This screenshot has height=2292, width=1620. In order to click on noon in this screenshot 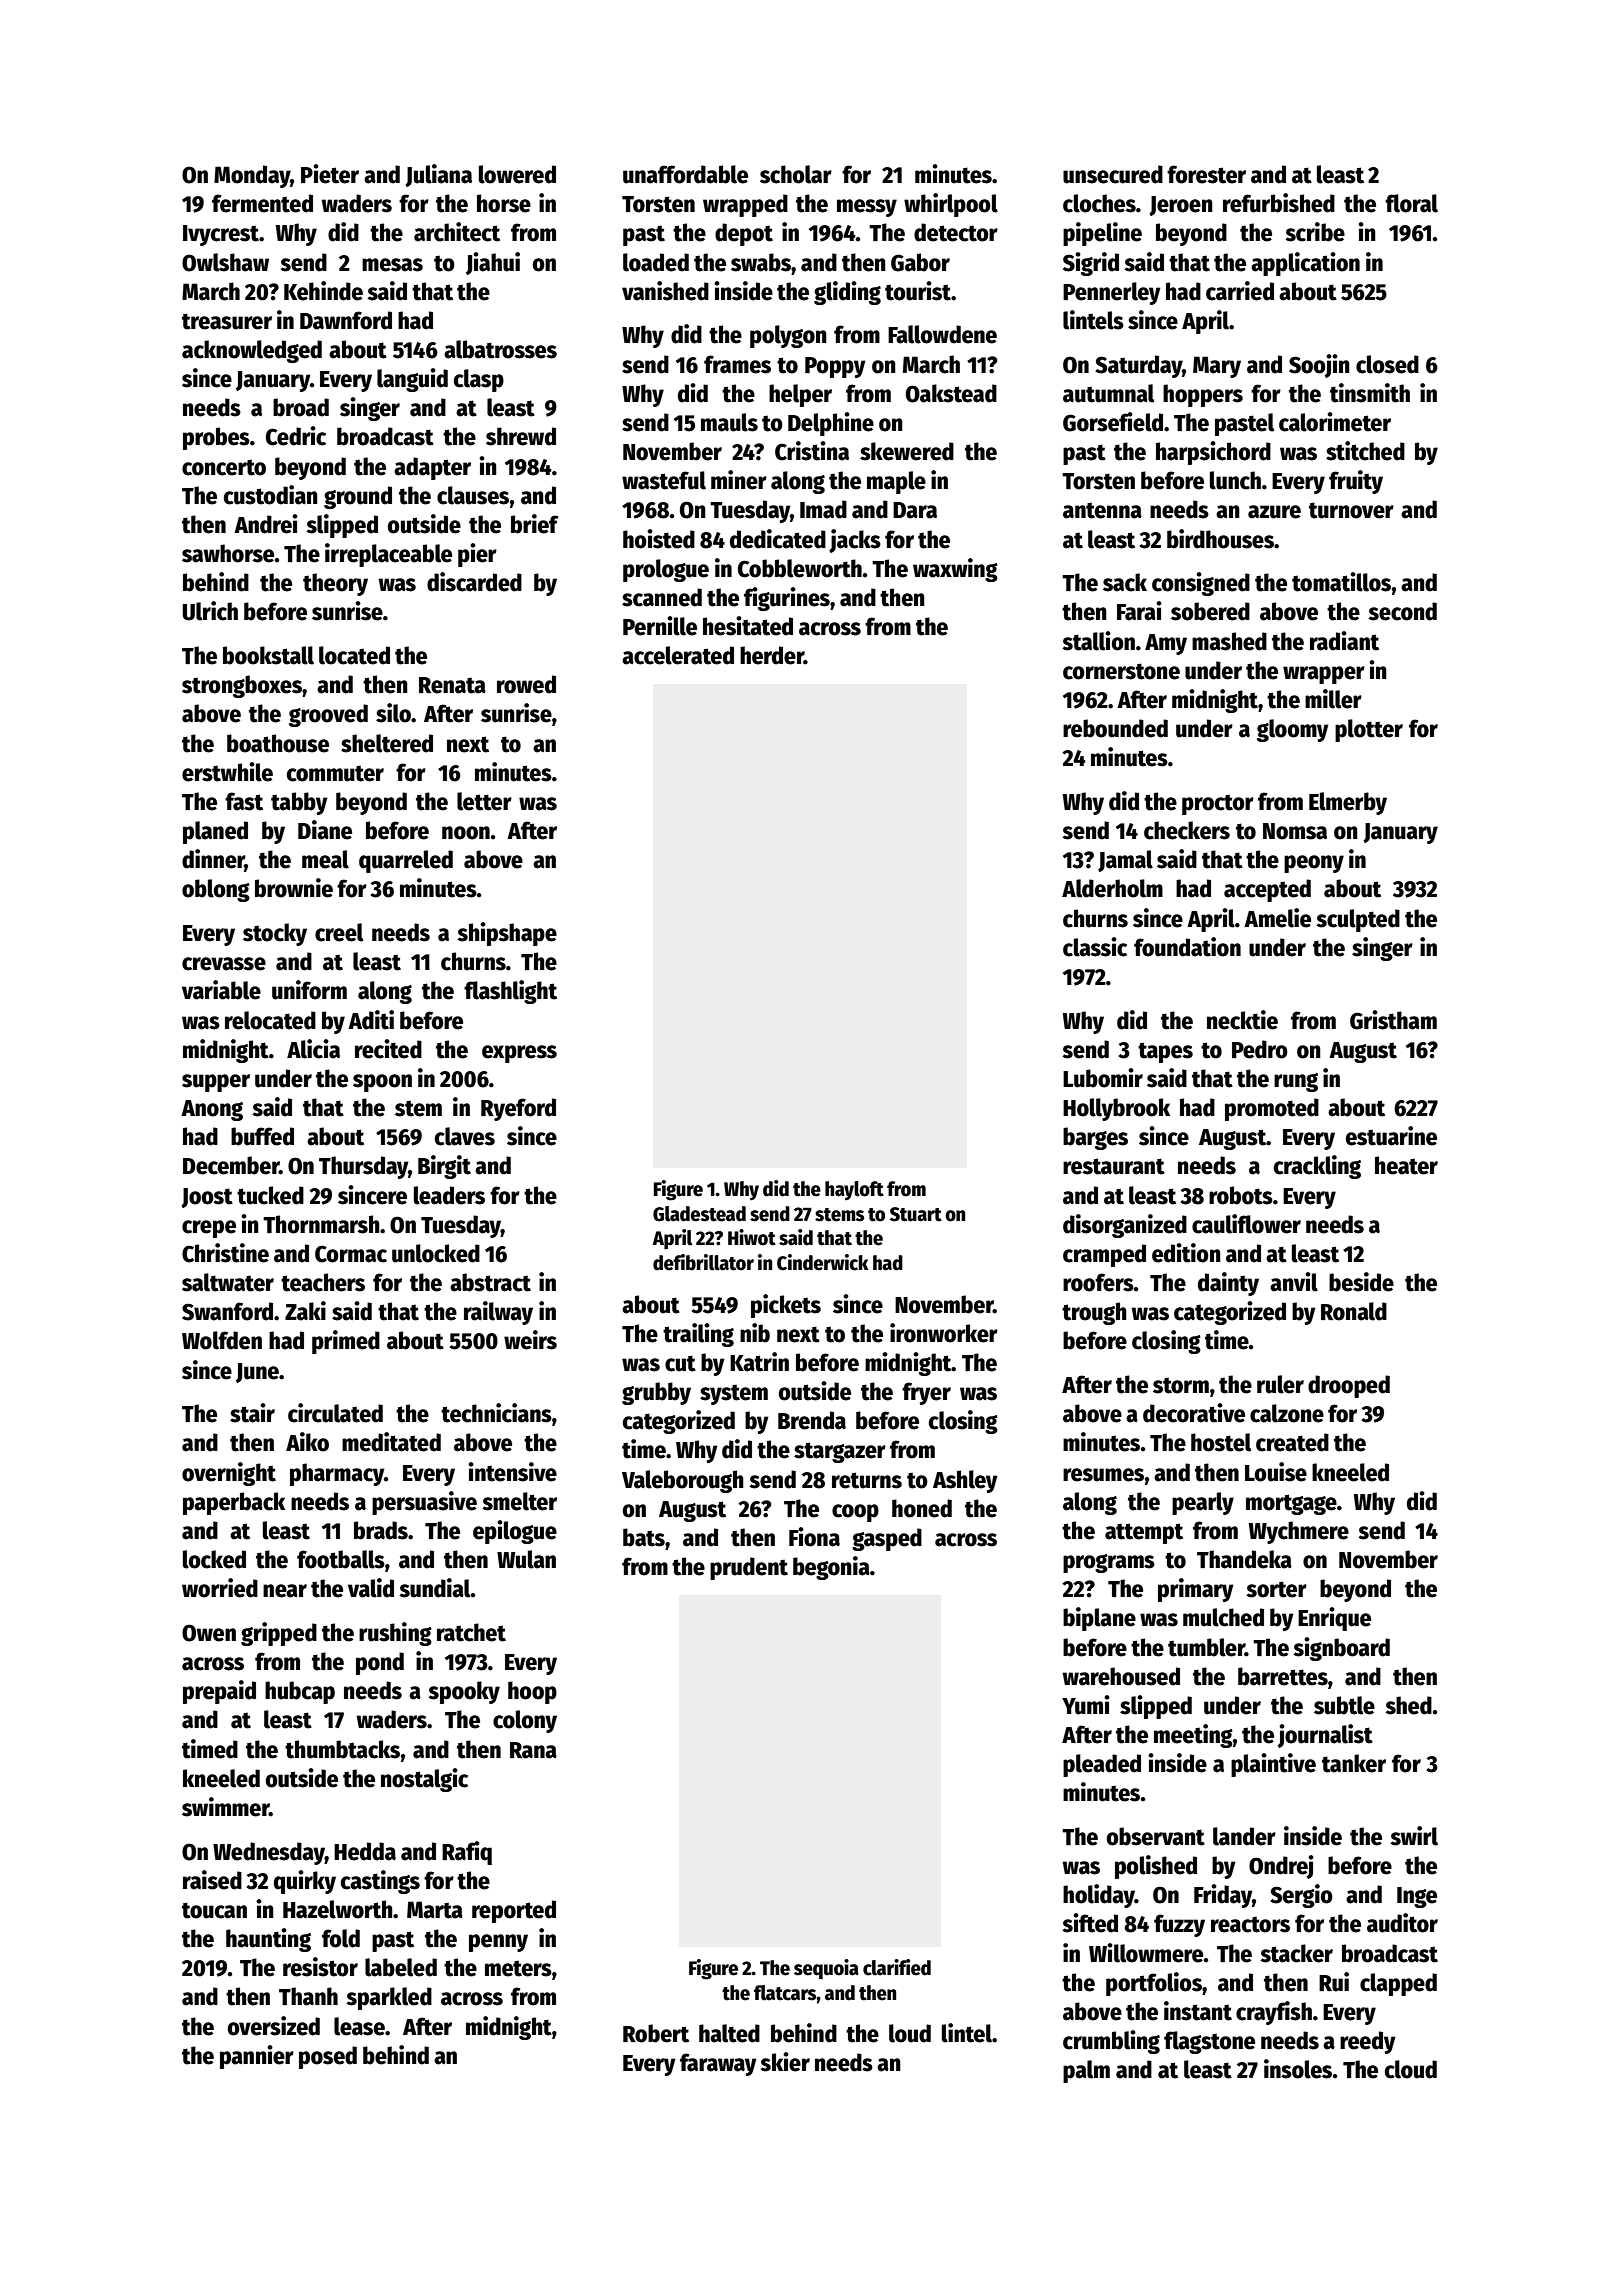, I will do `click(466, 833)`.
